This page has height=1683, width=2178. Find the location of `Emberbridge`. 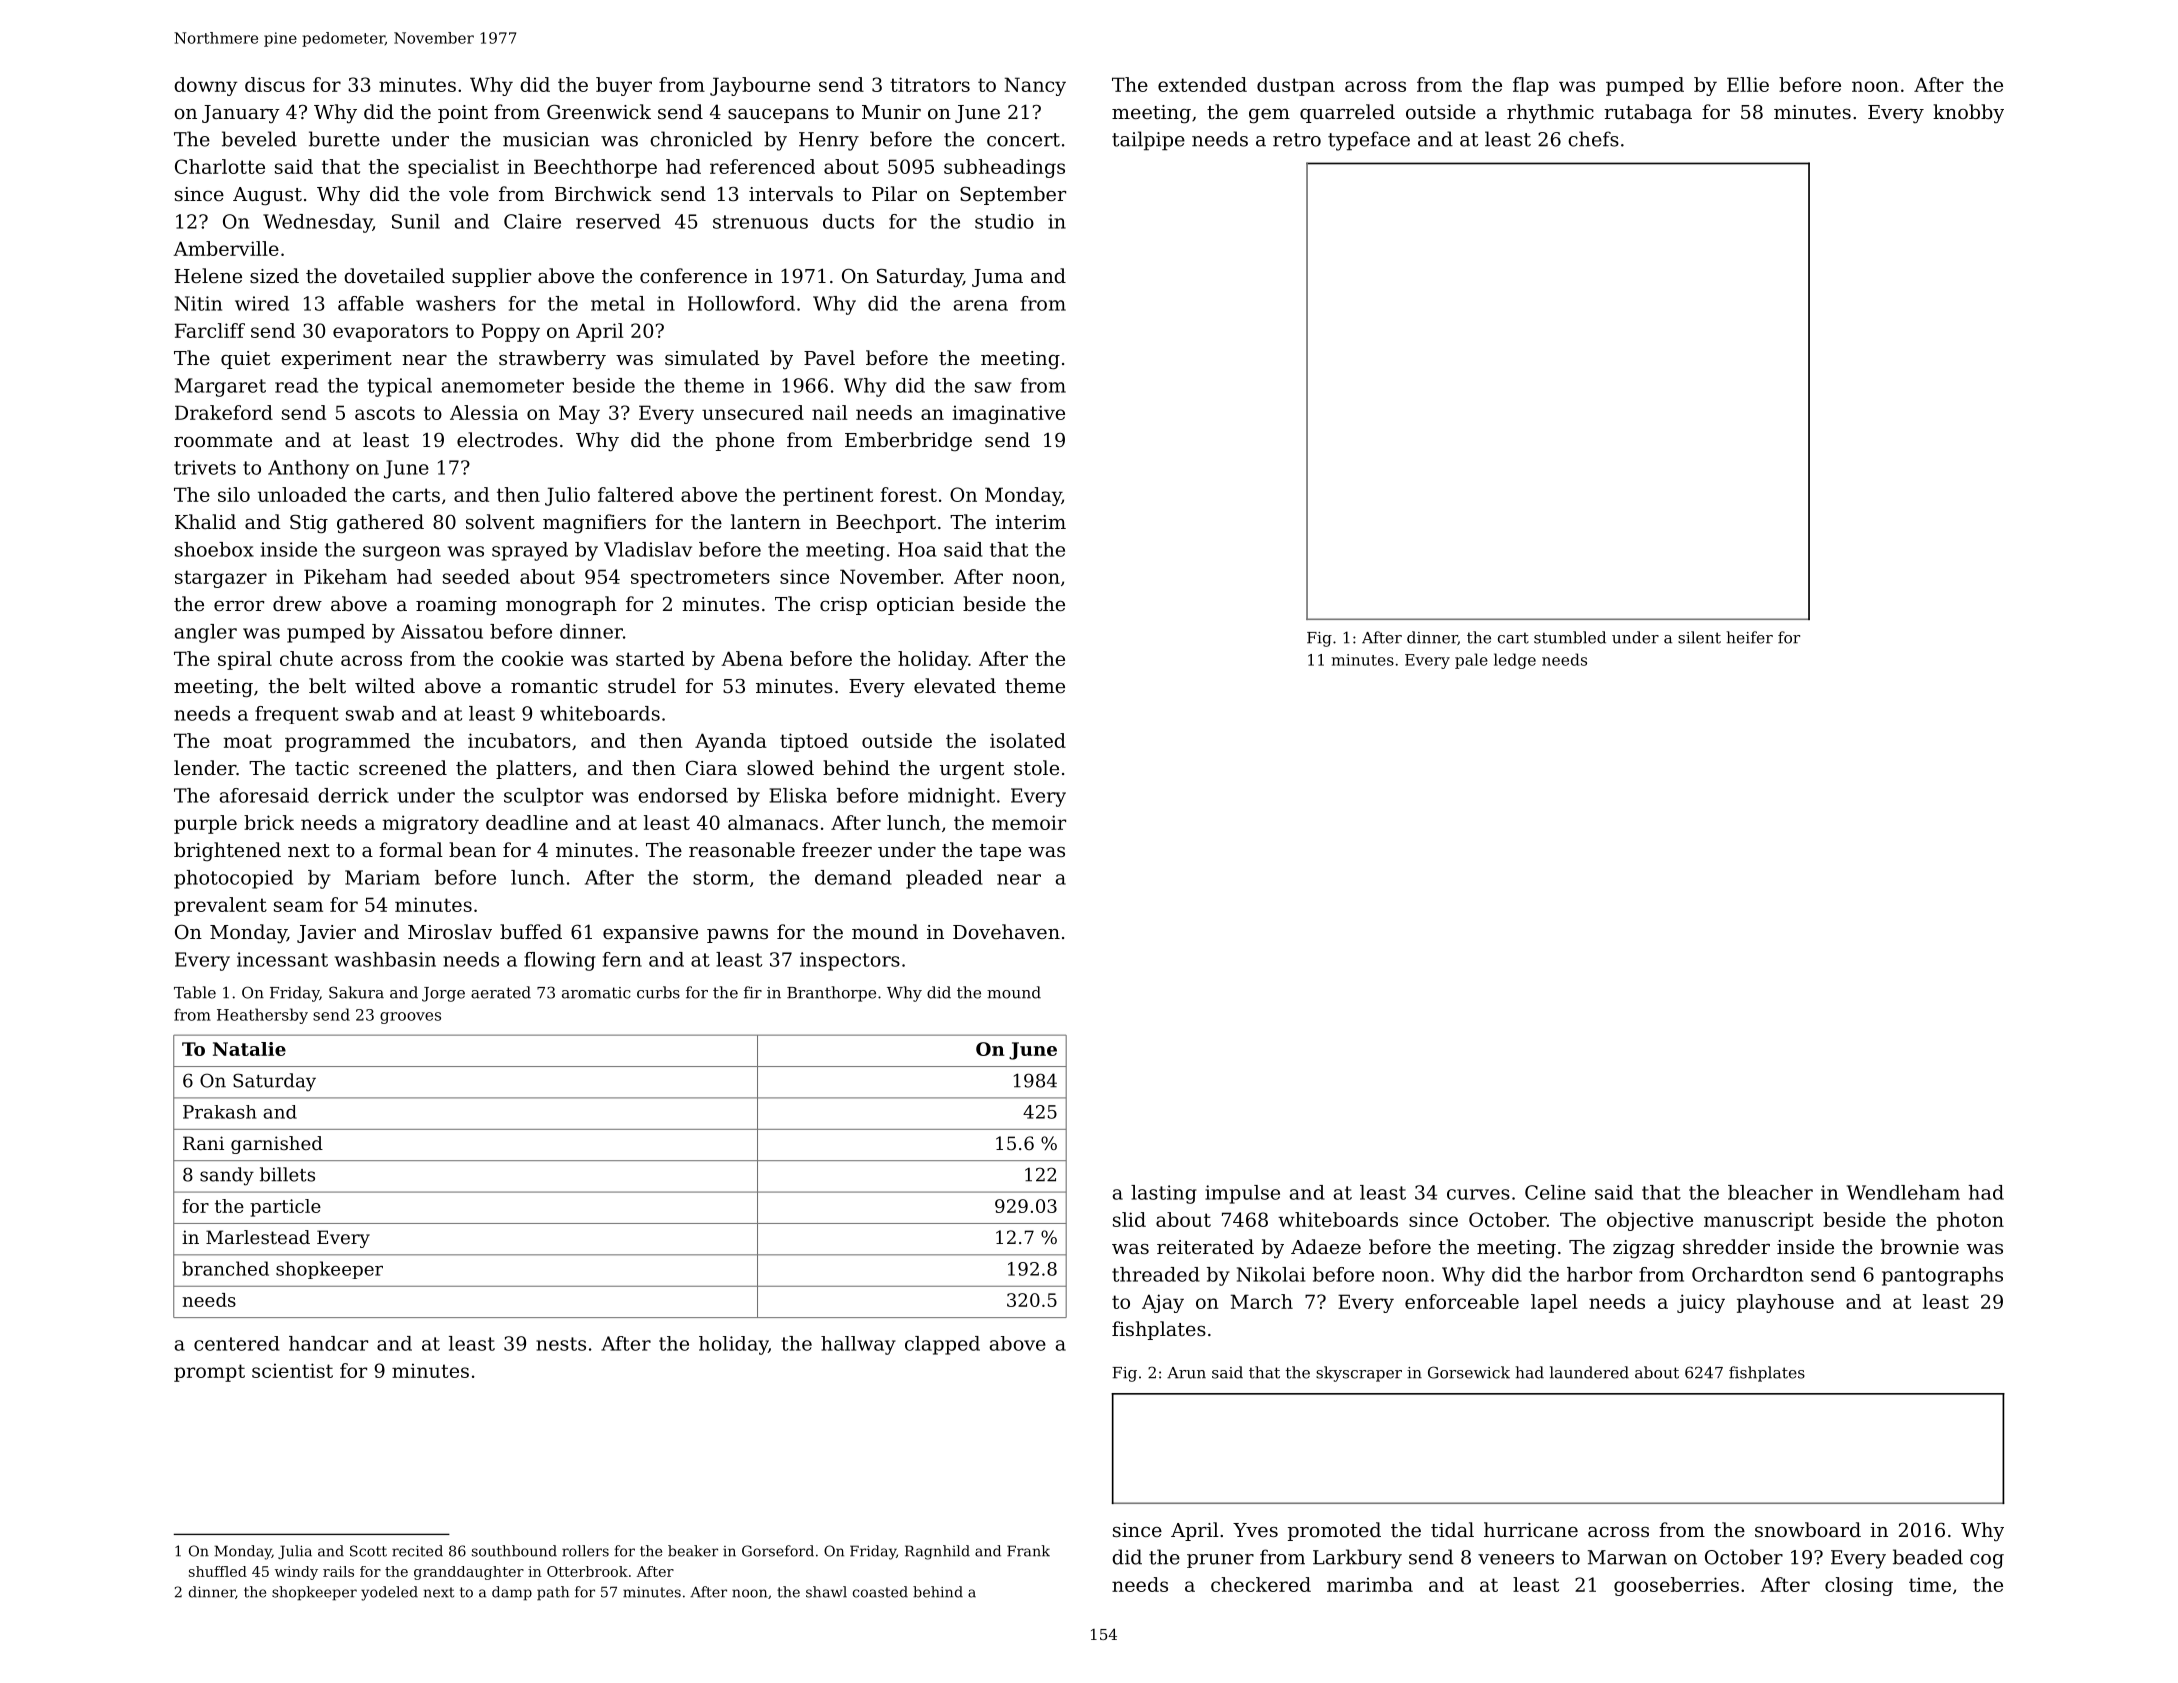

Emberbridge is located at coordinates (908, 442).
